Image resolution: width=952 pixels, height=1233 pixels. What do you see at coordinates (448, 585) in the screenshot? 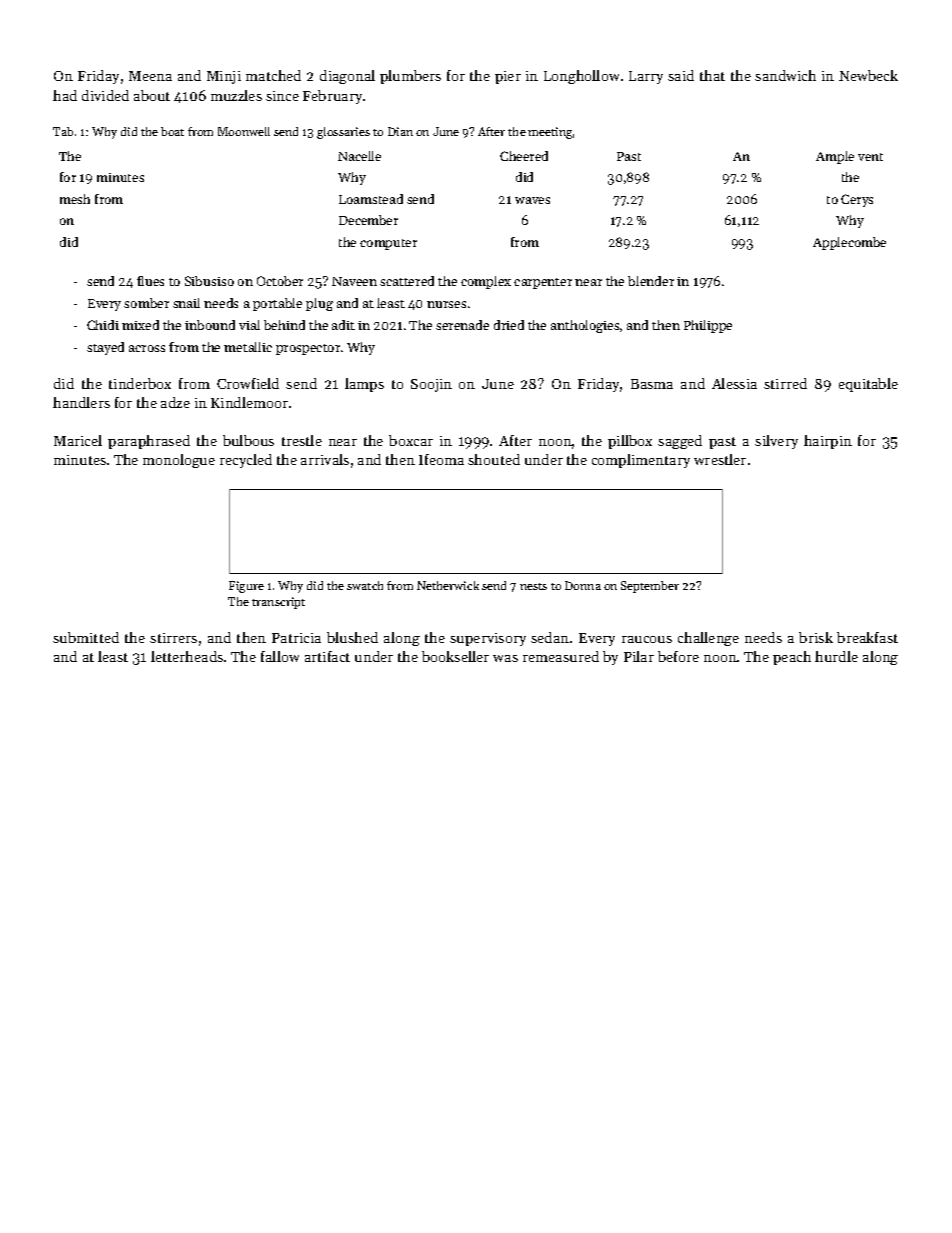
I see `Netherwick` at bounding box center [448, 585].
